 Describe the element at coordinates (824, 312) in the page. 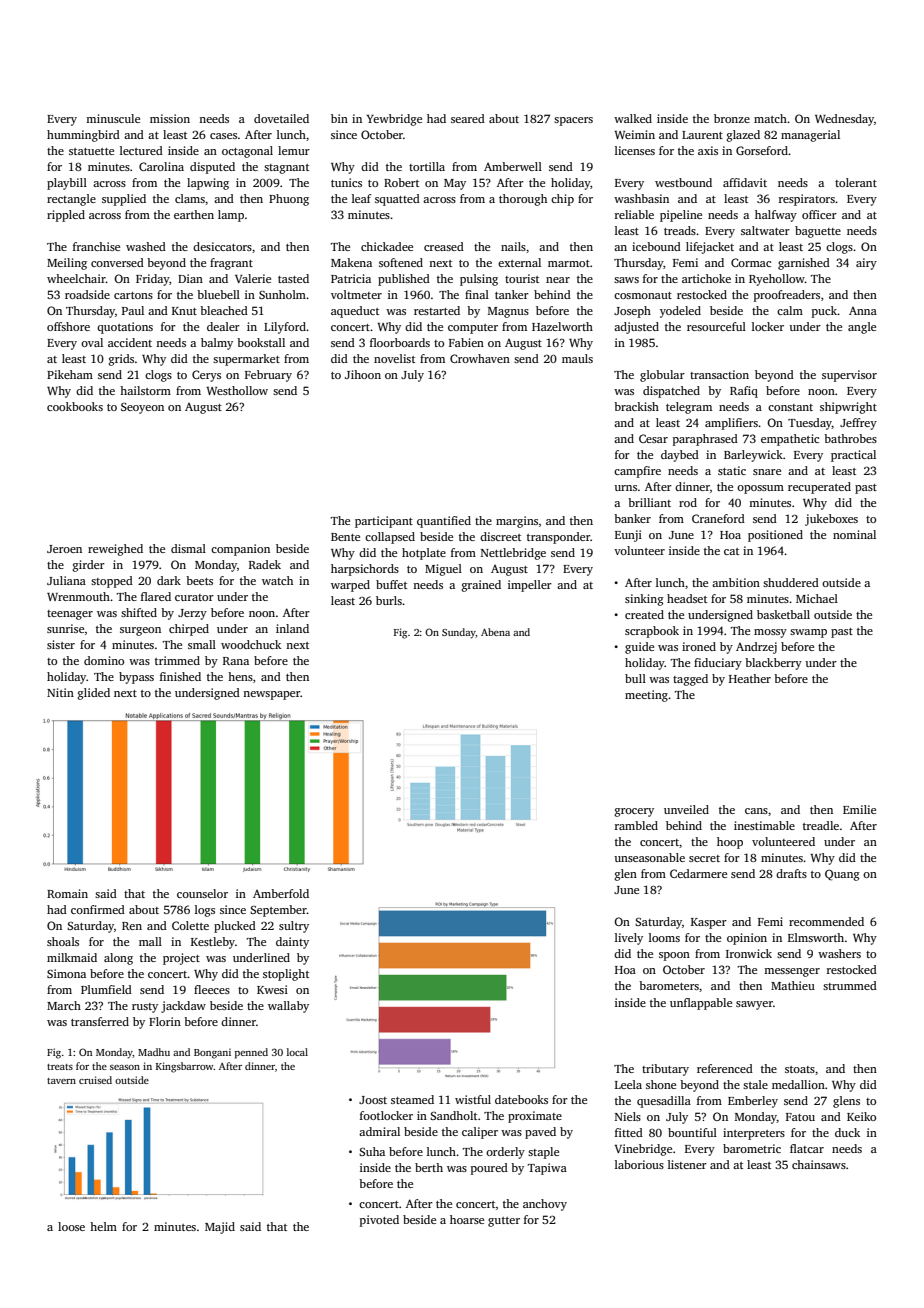

I see `puck` at that location.
